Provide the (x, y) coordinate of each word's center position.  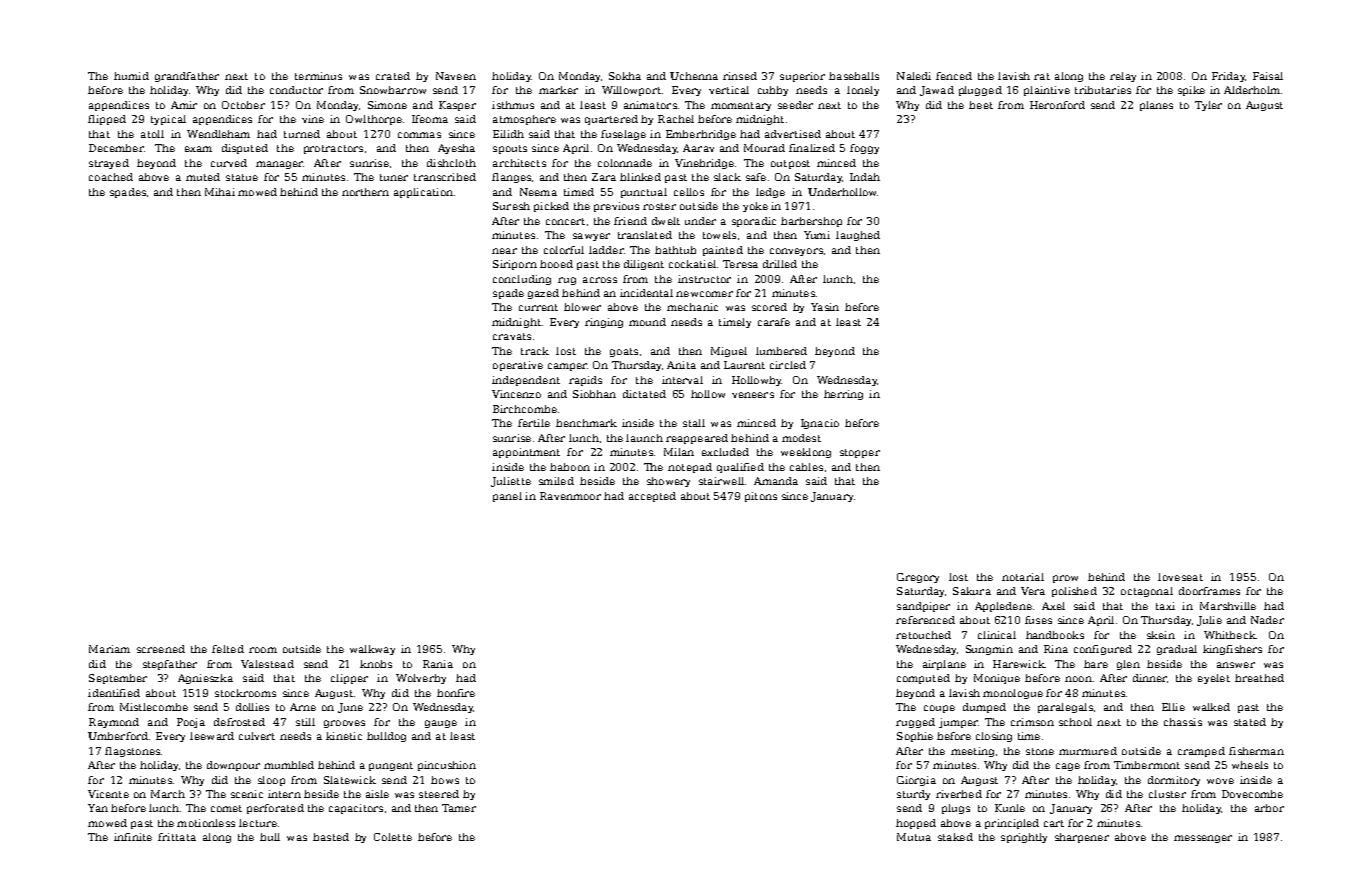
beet (981, 105)
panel (507, 497)
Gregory (918, 578)
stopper (860, 453)
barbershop (811, 222)
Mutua (914, 837)
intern (284, 794)
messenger (1203, 839)
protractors (333, 149)
